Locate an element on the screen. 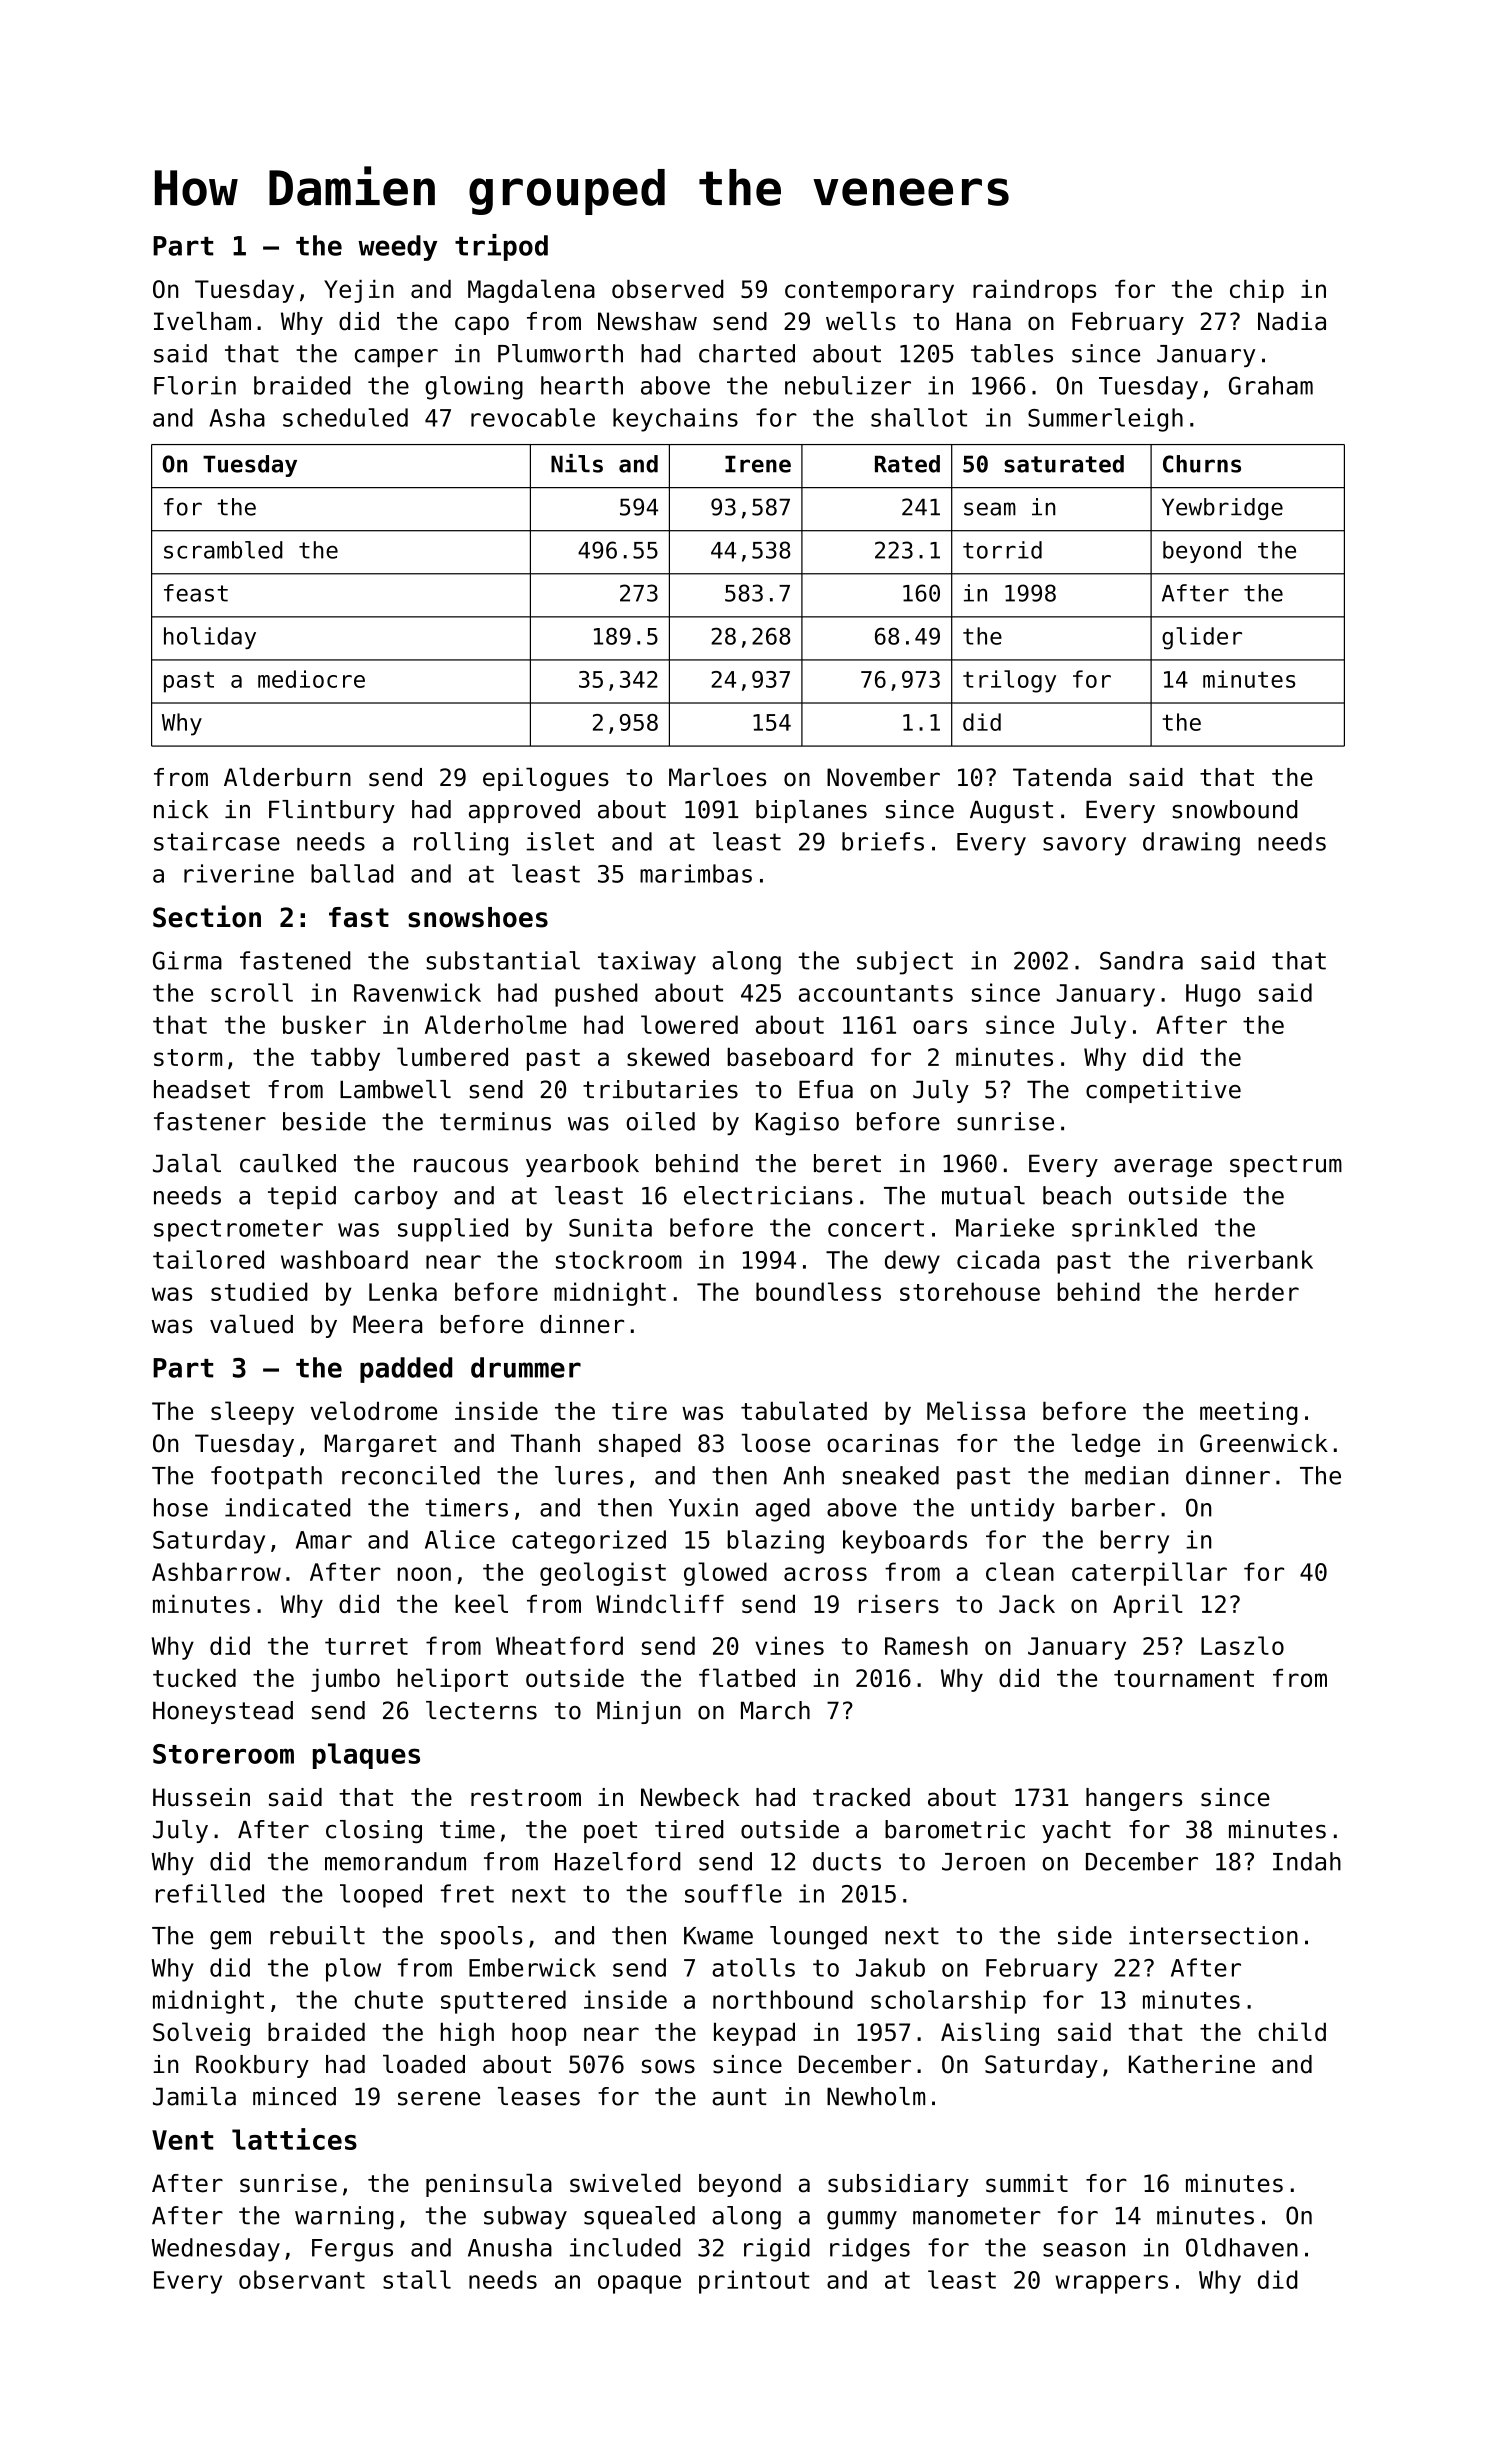  ledge is located at coordinates (1105, 1445).
